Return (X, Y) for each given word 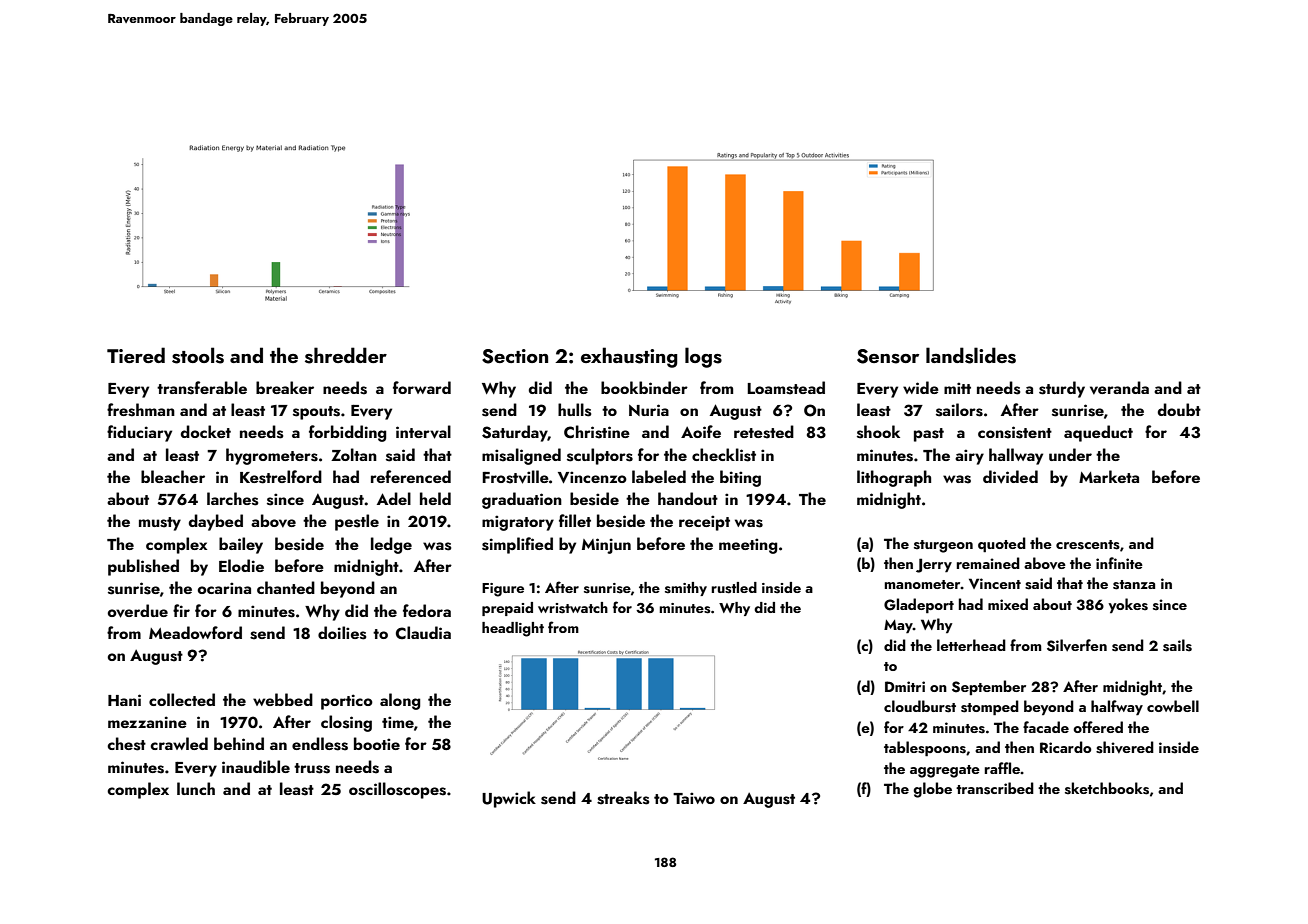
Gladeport (919, 605)
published (143, 567)
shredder (346, 355)
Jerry (934, 565)
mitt (957, 388)
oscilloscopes (397, 790)
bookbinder (644, 387)
